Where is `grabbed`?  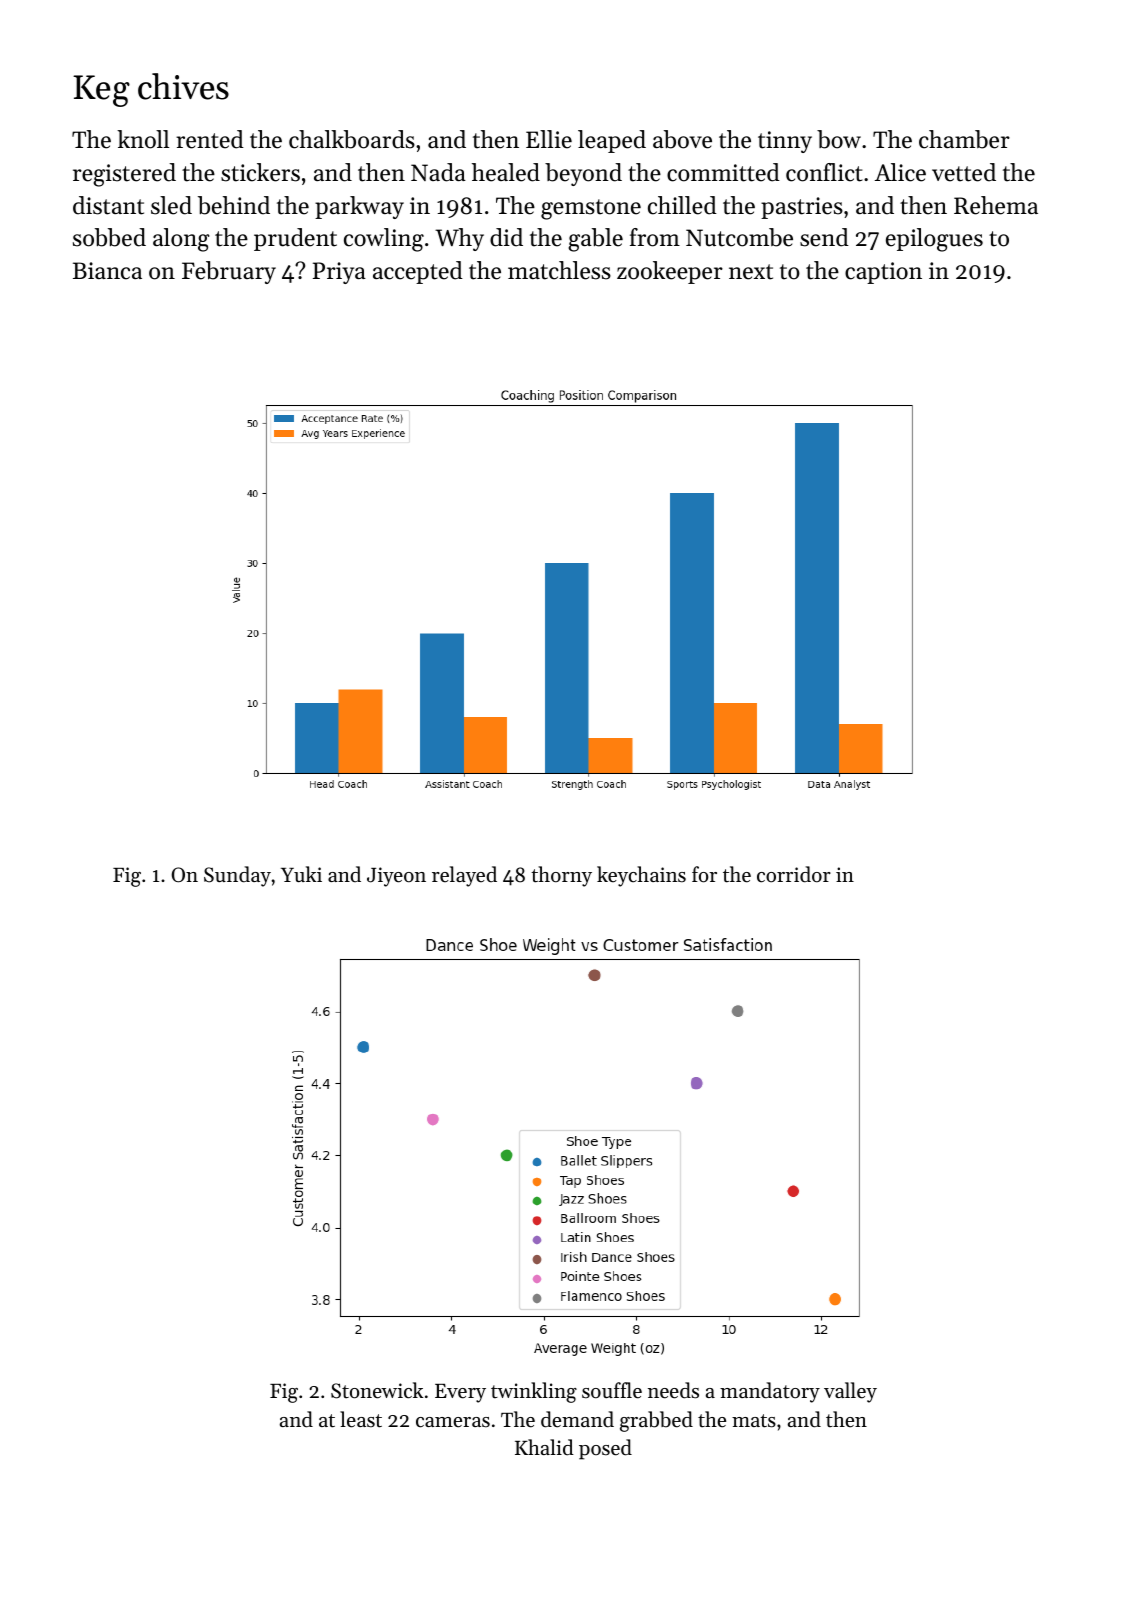
grabbed is located at coordinates (656, 1421).
